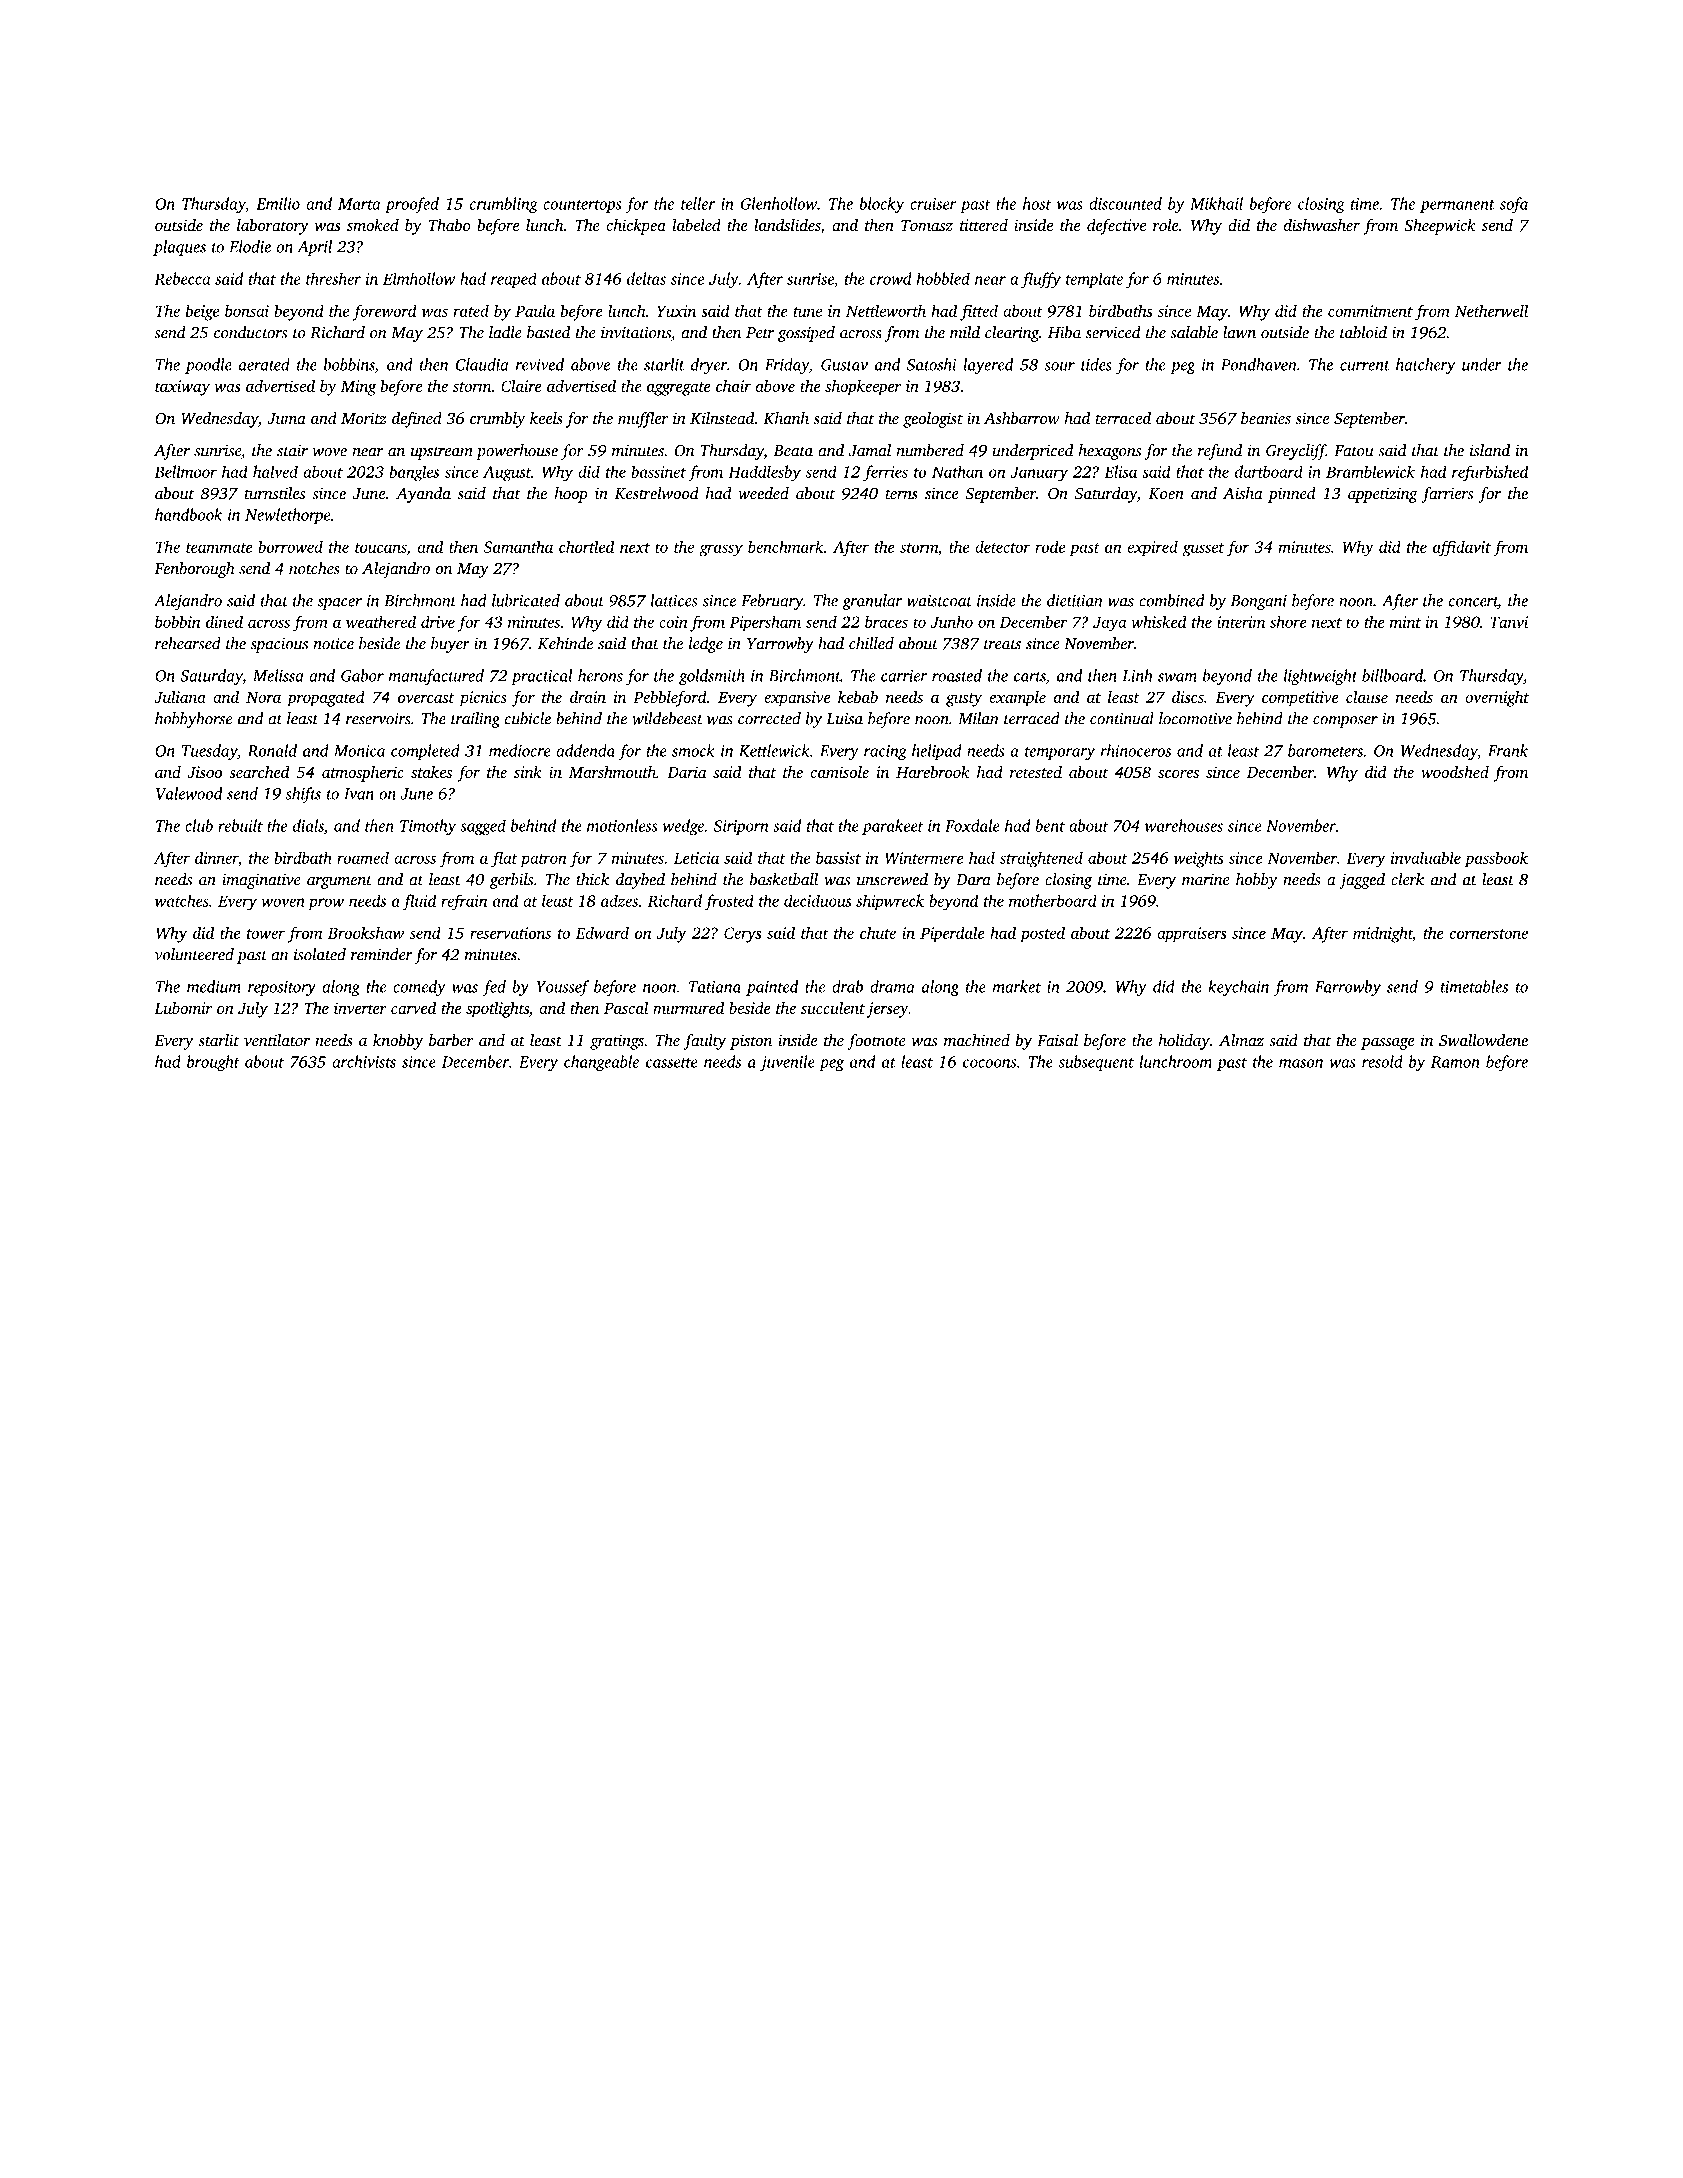 This document has height=2178, width=1683. I want to click on smock, so click(693, 750).
